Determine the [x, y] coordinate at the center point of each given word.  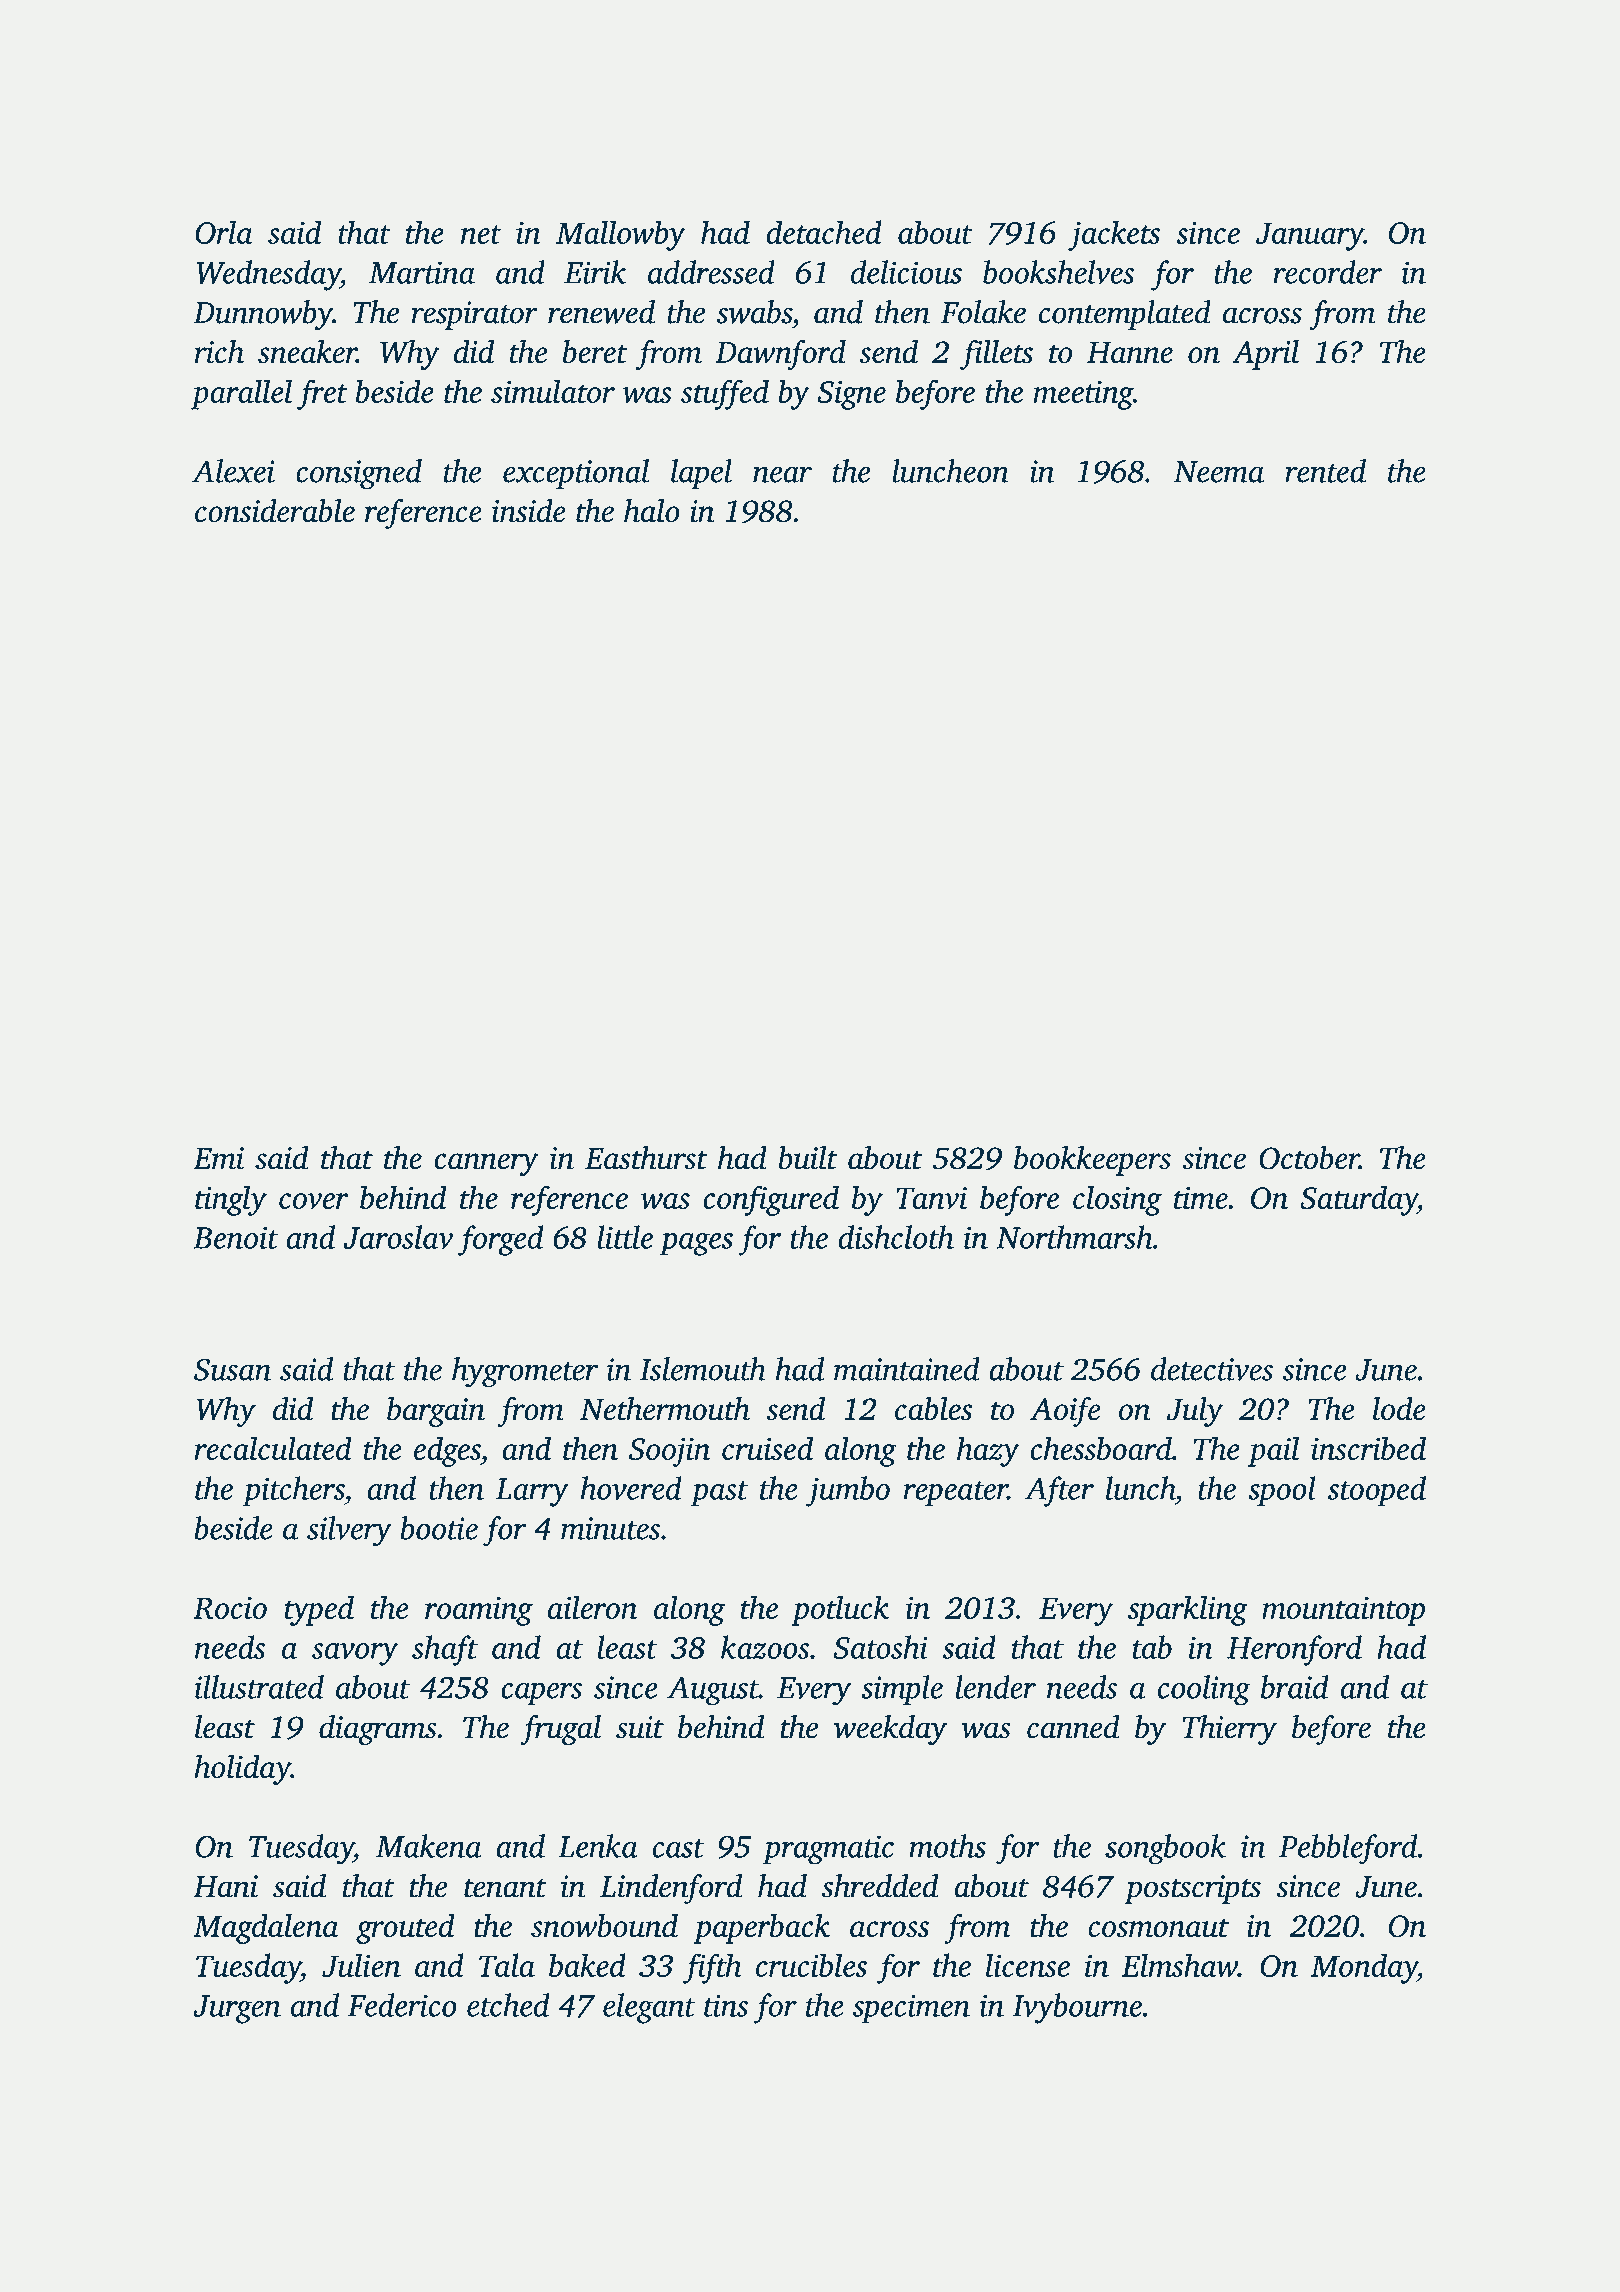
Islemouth [703, 1369]
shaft [445, 1650]
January [1310, 236]
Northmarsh [1074, 1237]
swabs [754, 312]
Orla [224, 232]
